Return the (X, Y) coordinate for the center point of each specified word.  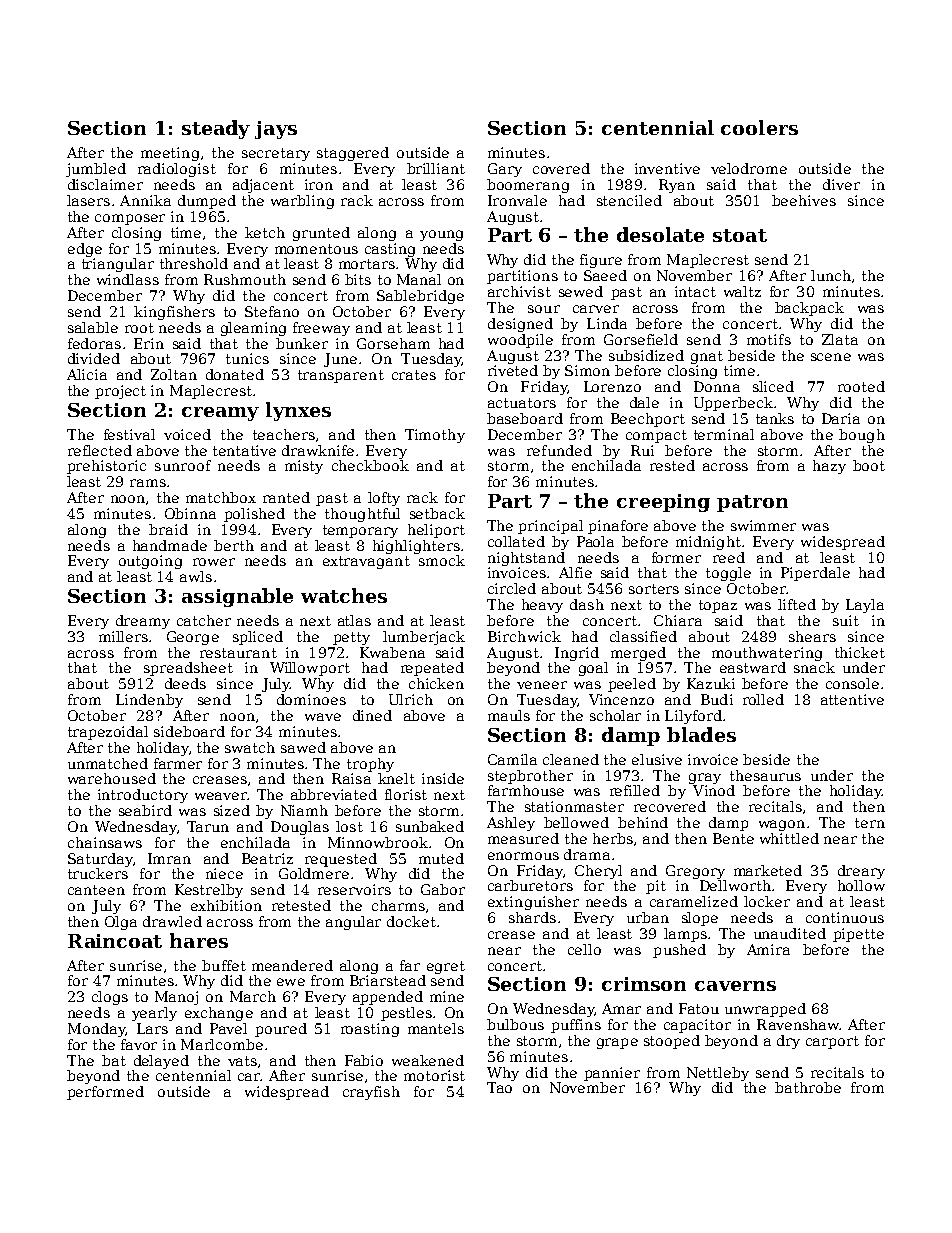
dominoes (311, 699)
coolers (759, 127)
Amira (768, 949)
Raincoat (115, 941)
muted (441, 858)
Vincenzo (621, 699)
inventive (667, 168)
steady (216, 129)
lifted (797, 604)
